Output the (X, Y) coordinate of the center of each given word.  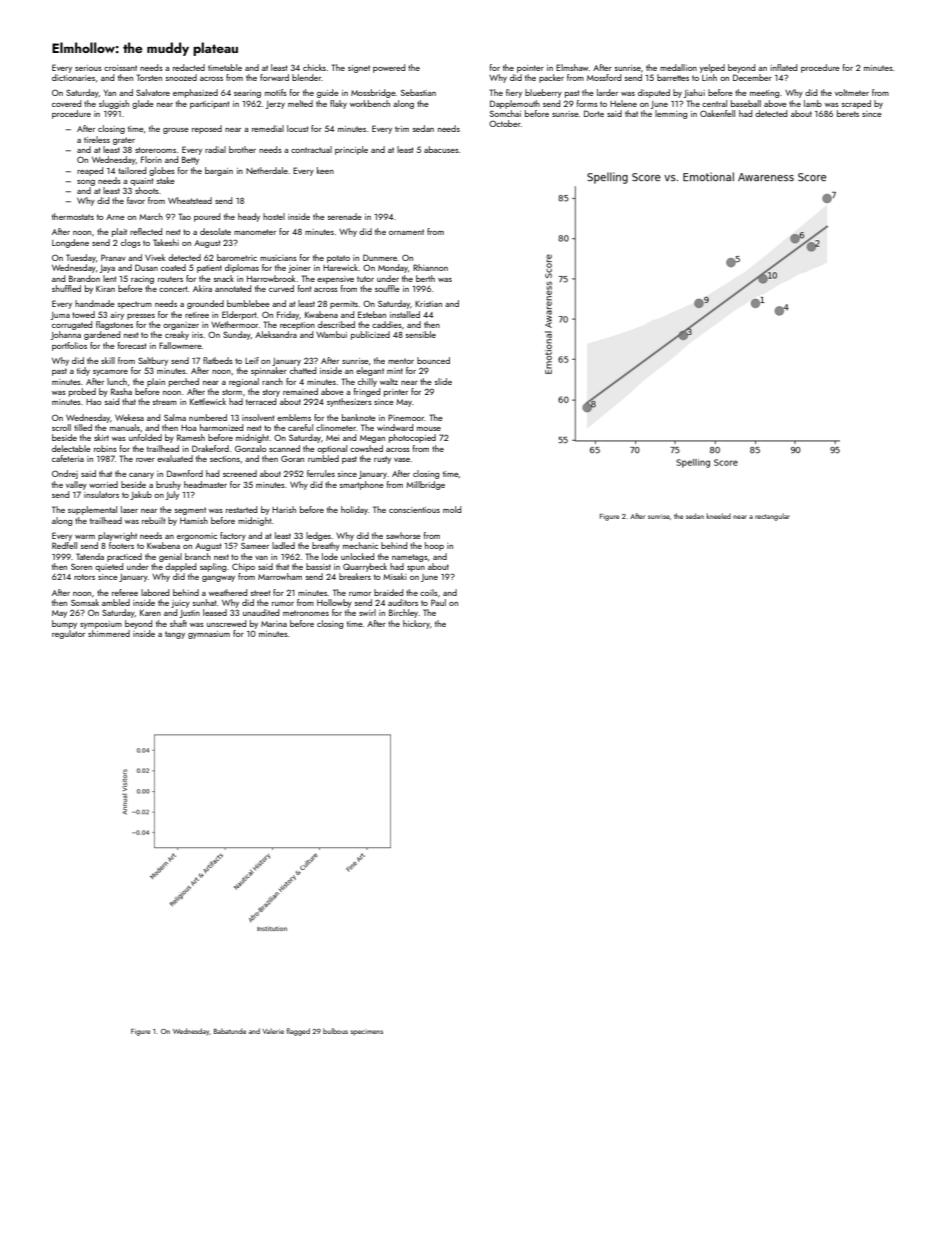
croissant (120, 68)
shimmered (109, 633)
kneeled (719, 516)
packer (551, 78)
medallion (678, 67)
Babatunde (230, 1031)
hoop (434, 546)
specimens (366, 1032)
